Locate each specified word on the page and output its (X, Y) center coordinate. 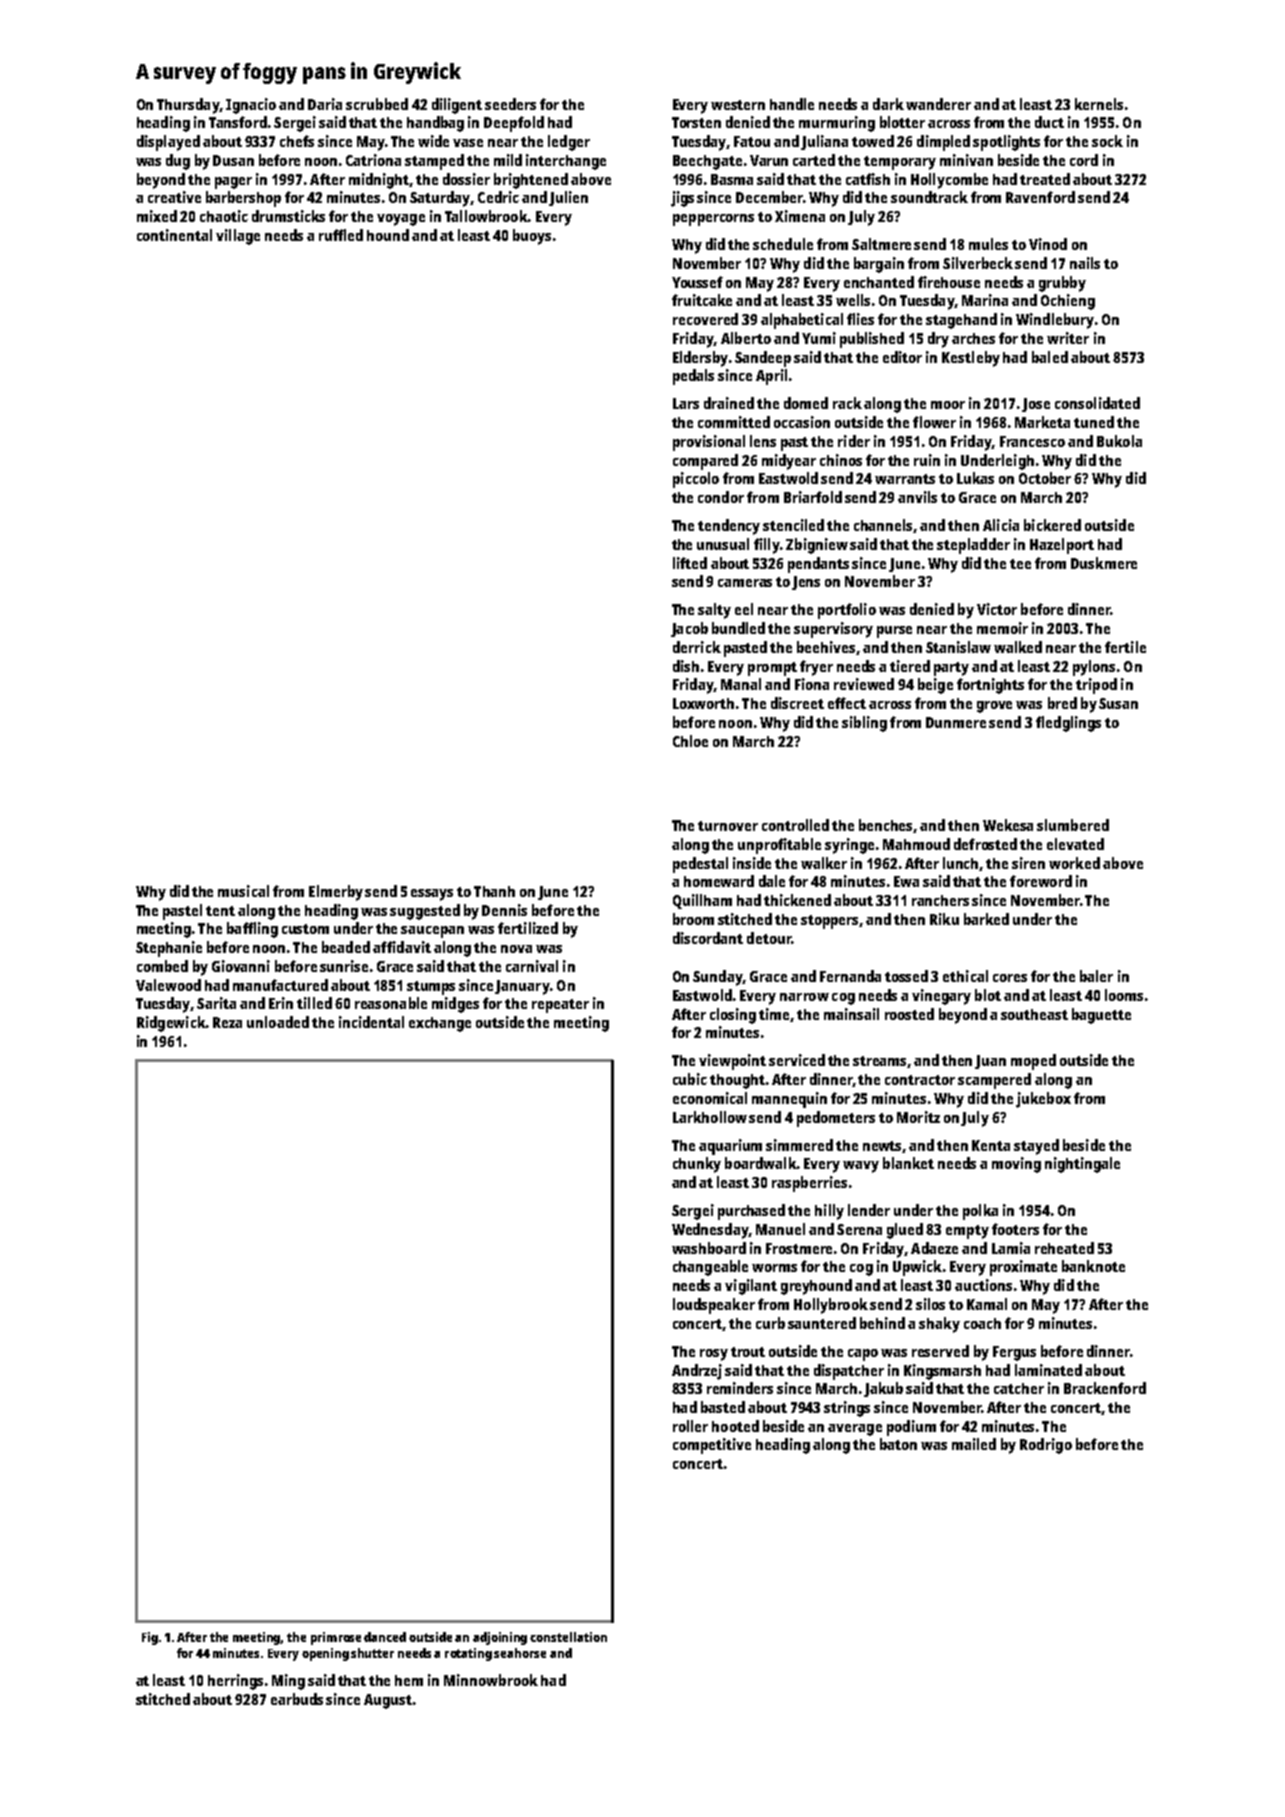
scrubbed (377, 104)
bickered (1052, 525)
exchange (440, 1024)
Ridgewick (171, 1024)
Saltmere (881, 244)
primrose (336, 1638)
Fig (150, 1638)
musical (243, 891)
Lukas (975, 478)
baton (898, 1444)
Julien (568, 198)
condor (721, 497)
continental (174, 235)
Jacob (689, 629)
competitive (712, 1446)
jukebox (1043, 1100)
